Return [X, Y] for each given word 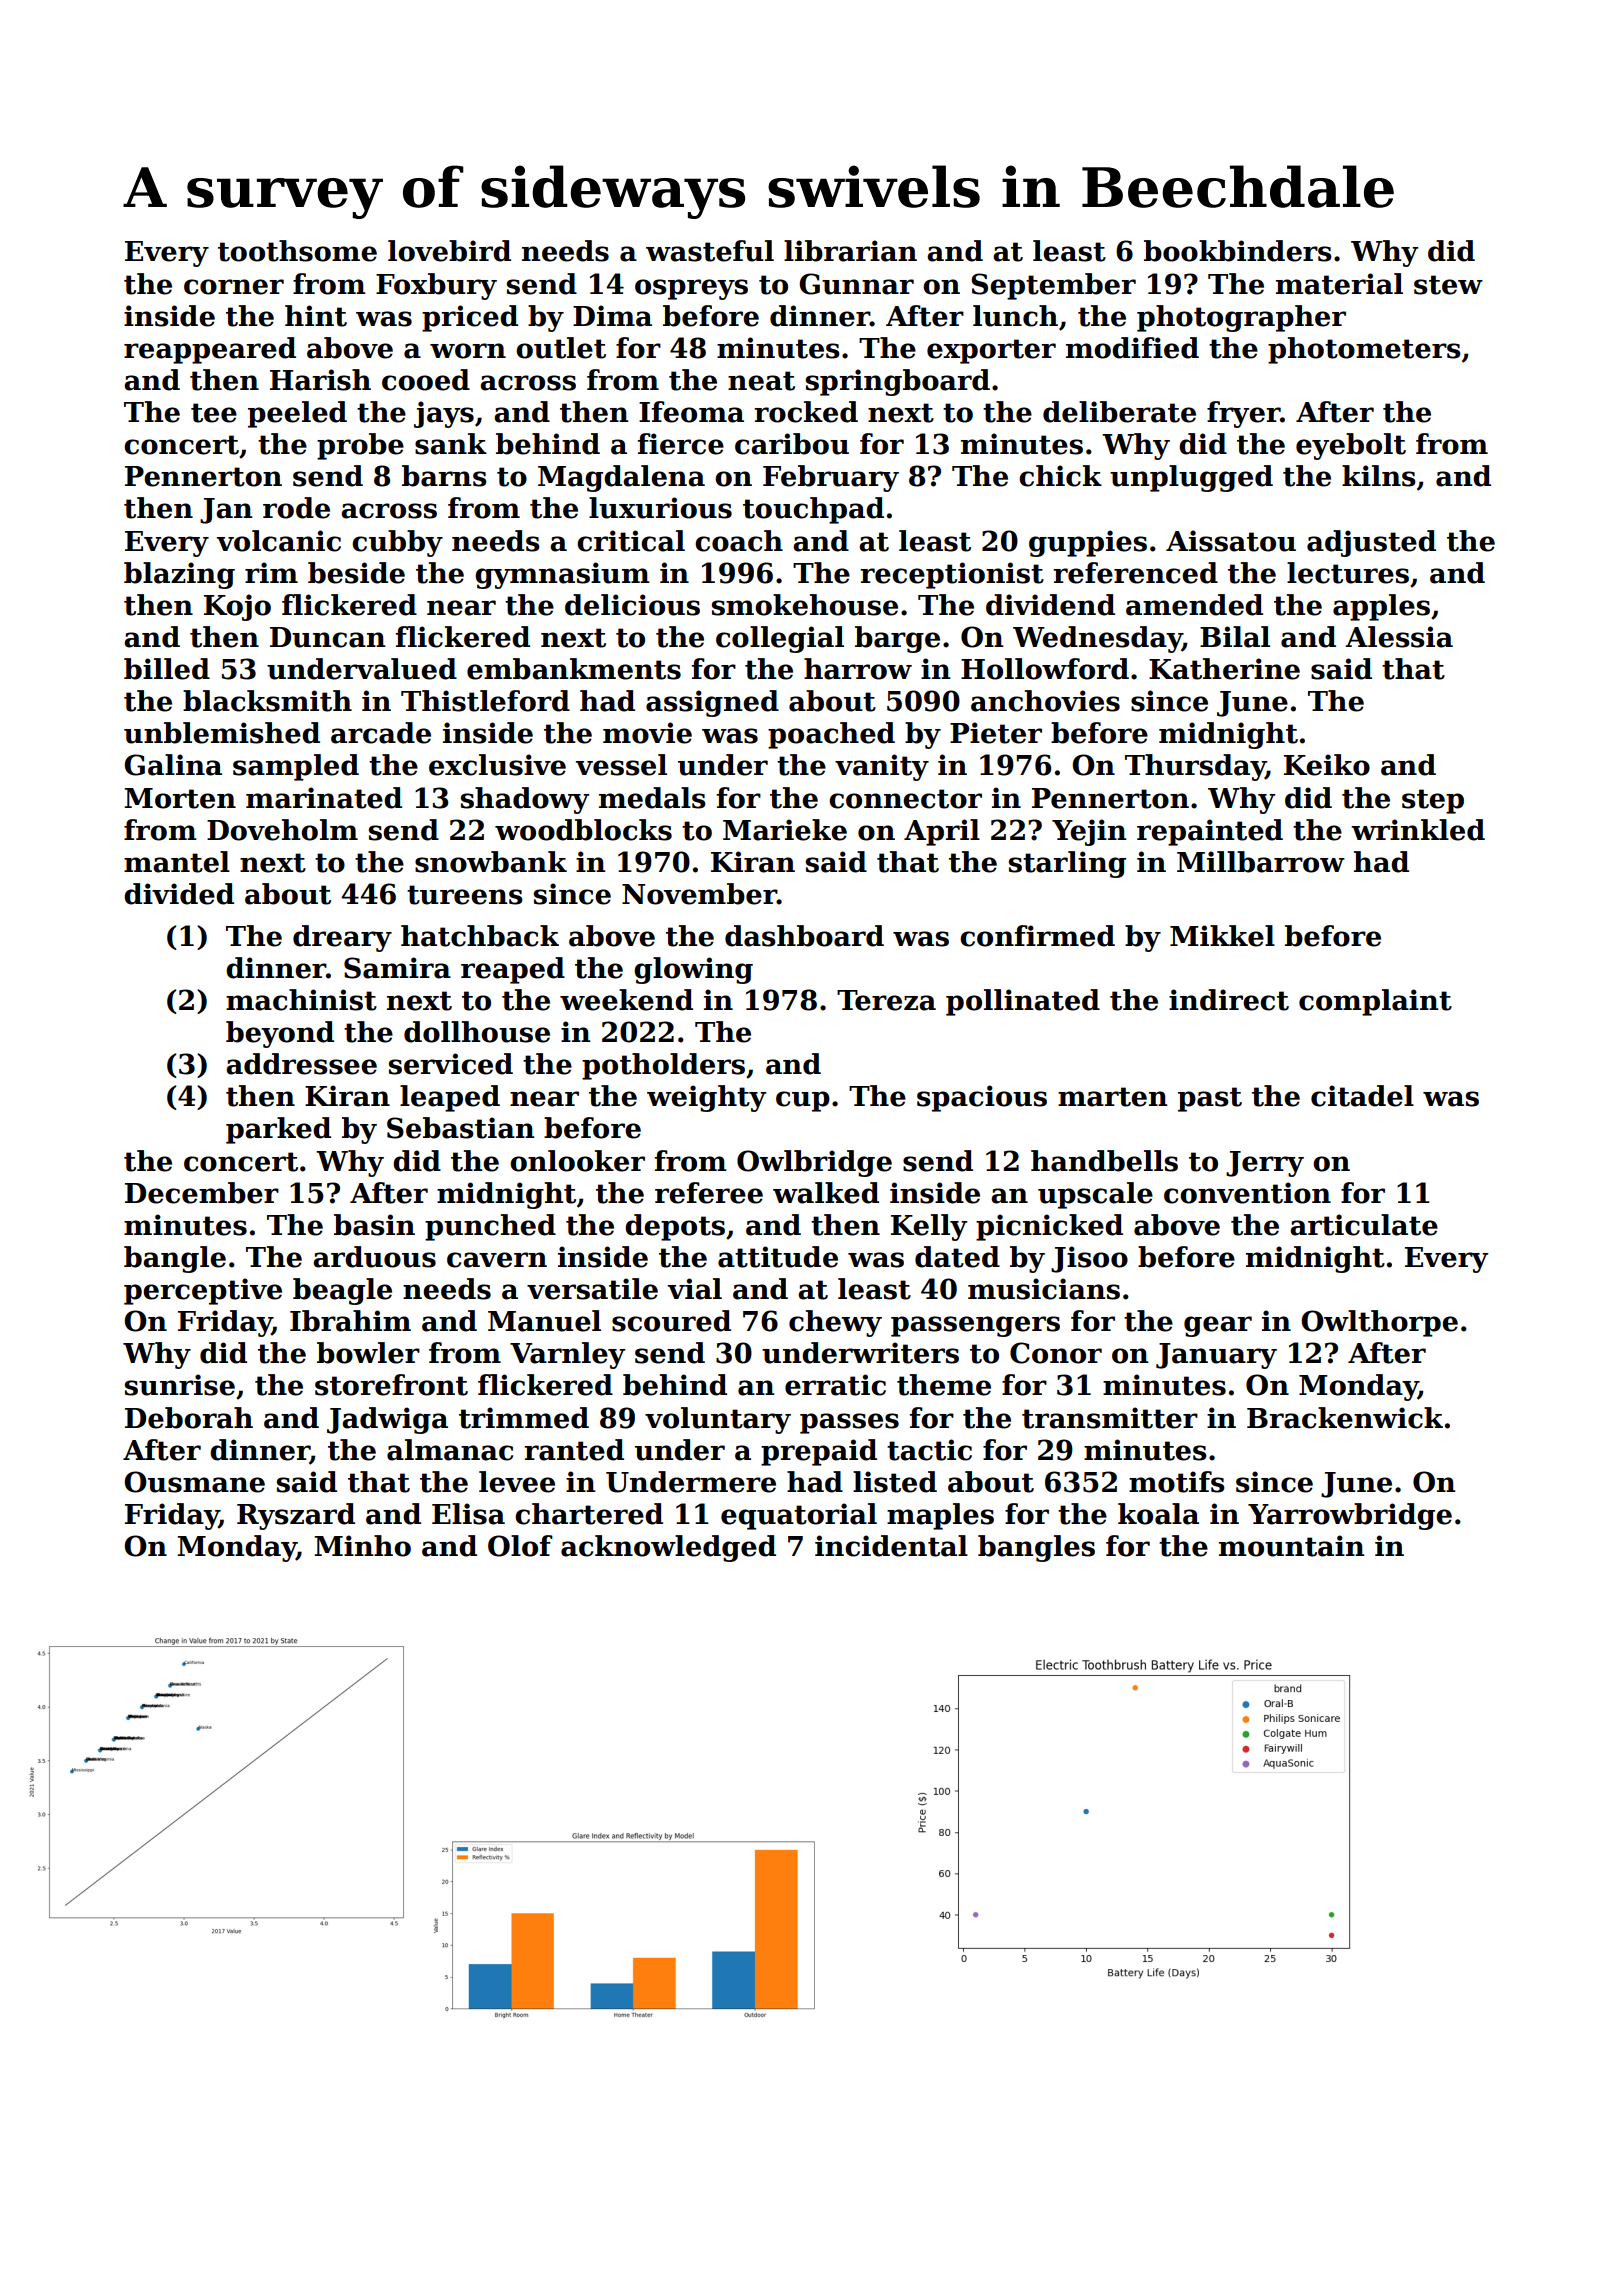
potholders [663, 1066]
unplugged [1191, 478]
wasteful [710, 251]
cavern [497, 1260]
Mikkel [1222, 936]
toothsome [297, 251]
